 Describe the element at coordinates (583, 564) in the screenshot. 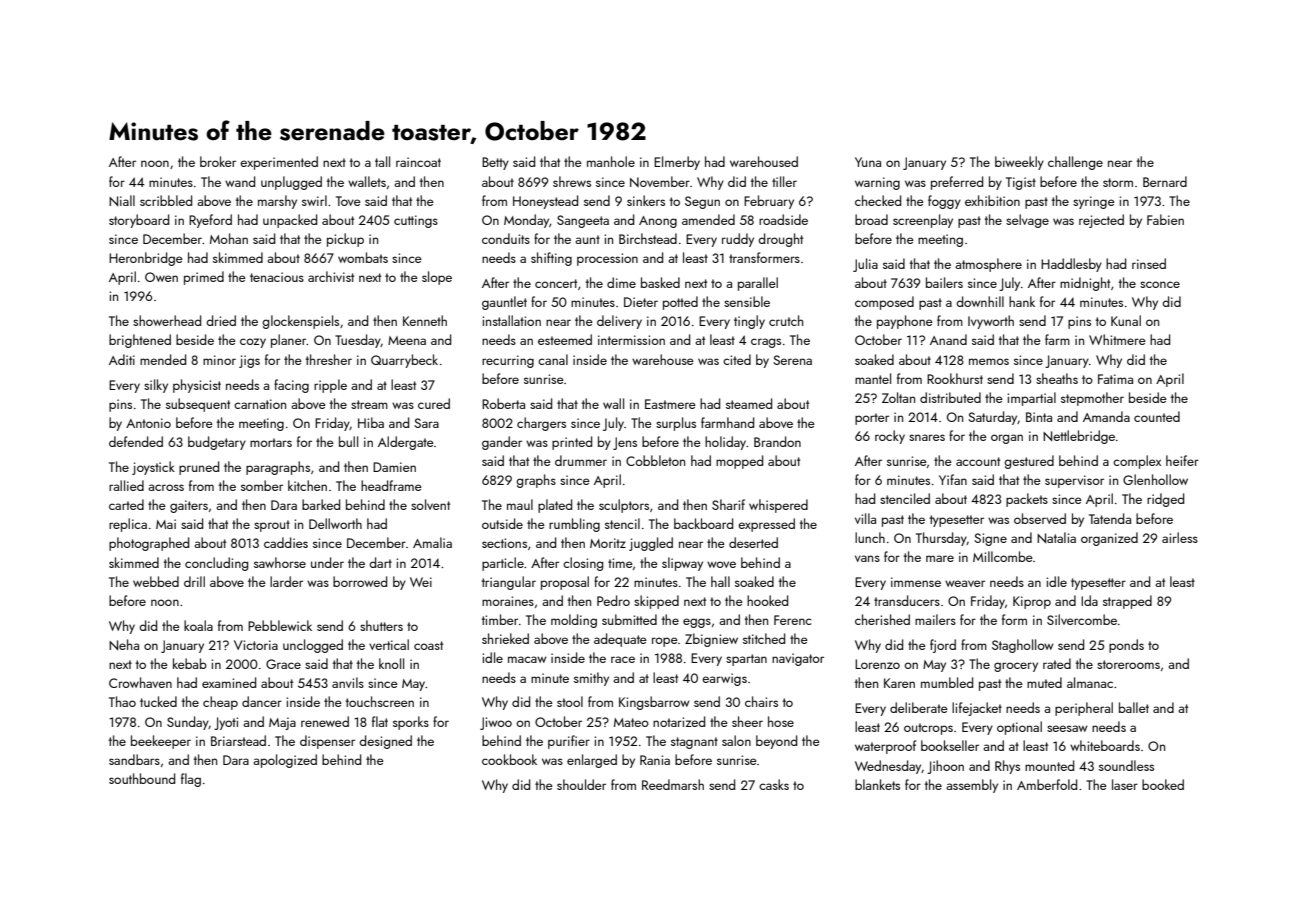

I see `closing` at that location.
